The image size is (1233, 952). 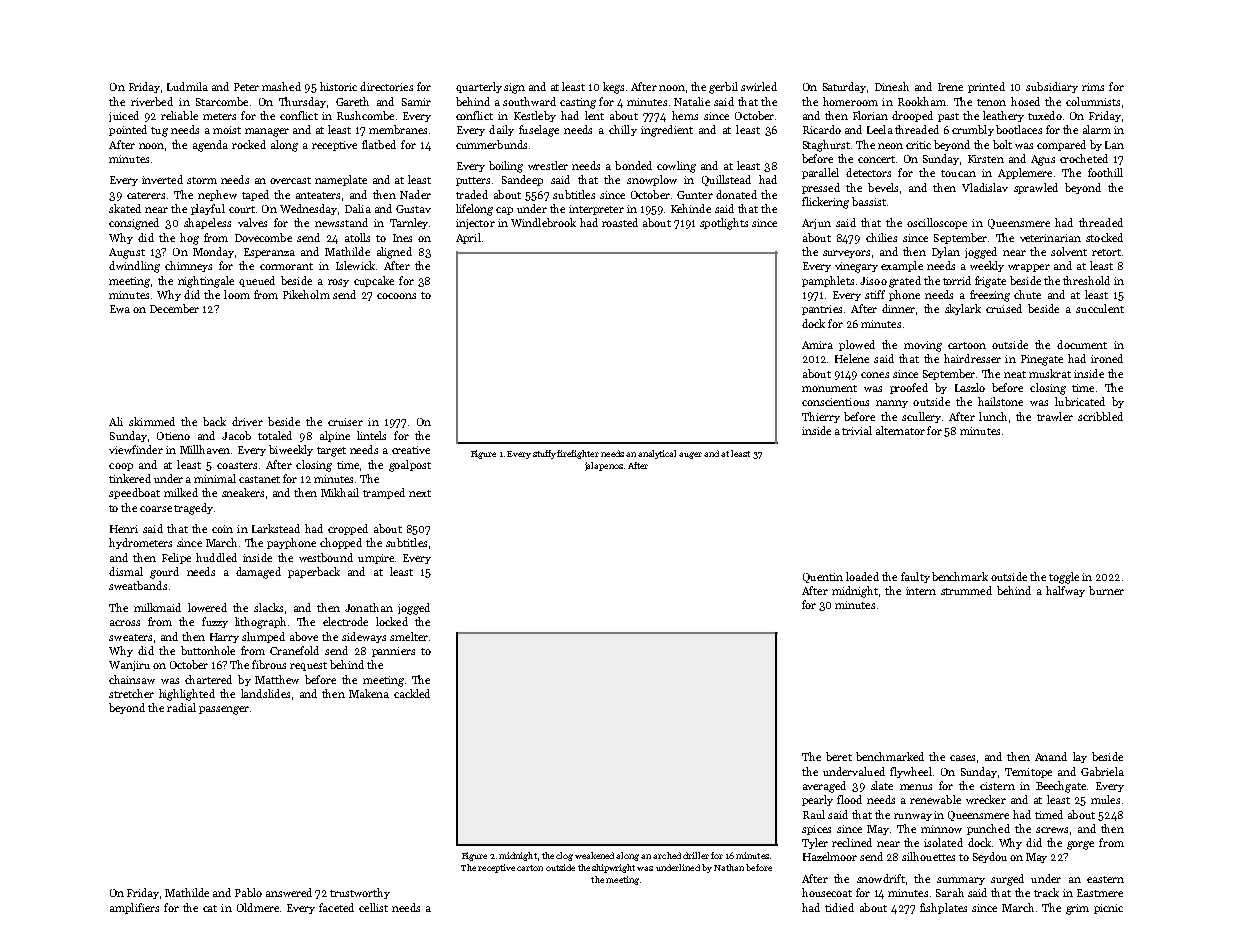 What do you see at coordinates (652, 180) in the screenshot?
I see `snowplow` at bounding box center [652, 180].
